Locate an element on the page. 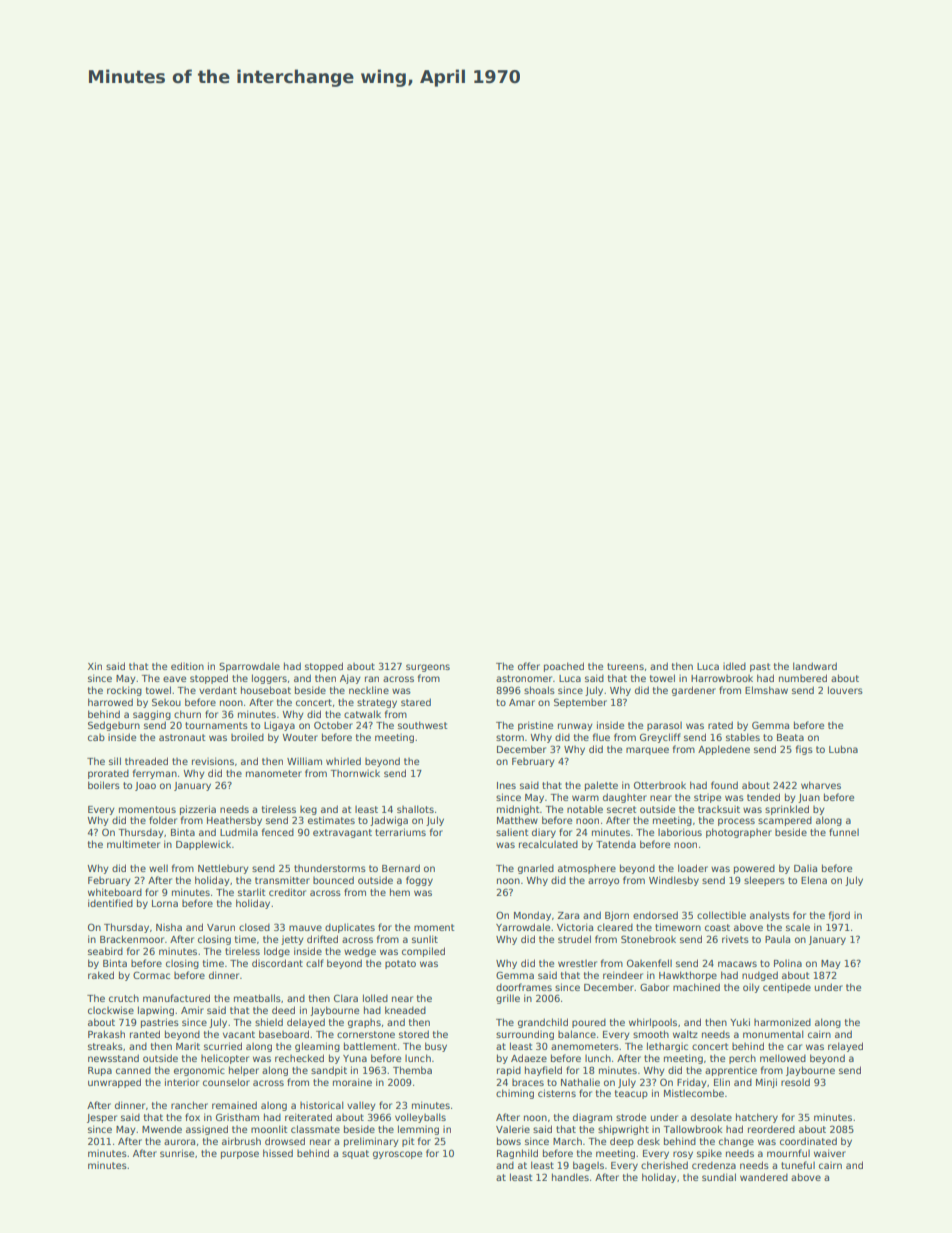 The width and height of the document is (952, 1233). idled is located at coordinates (734, 666).
